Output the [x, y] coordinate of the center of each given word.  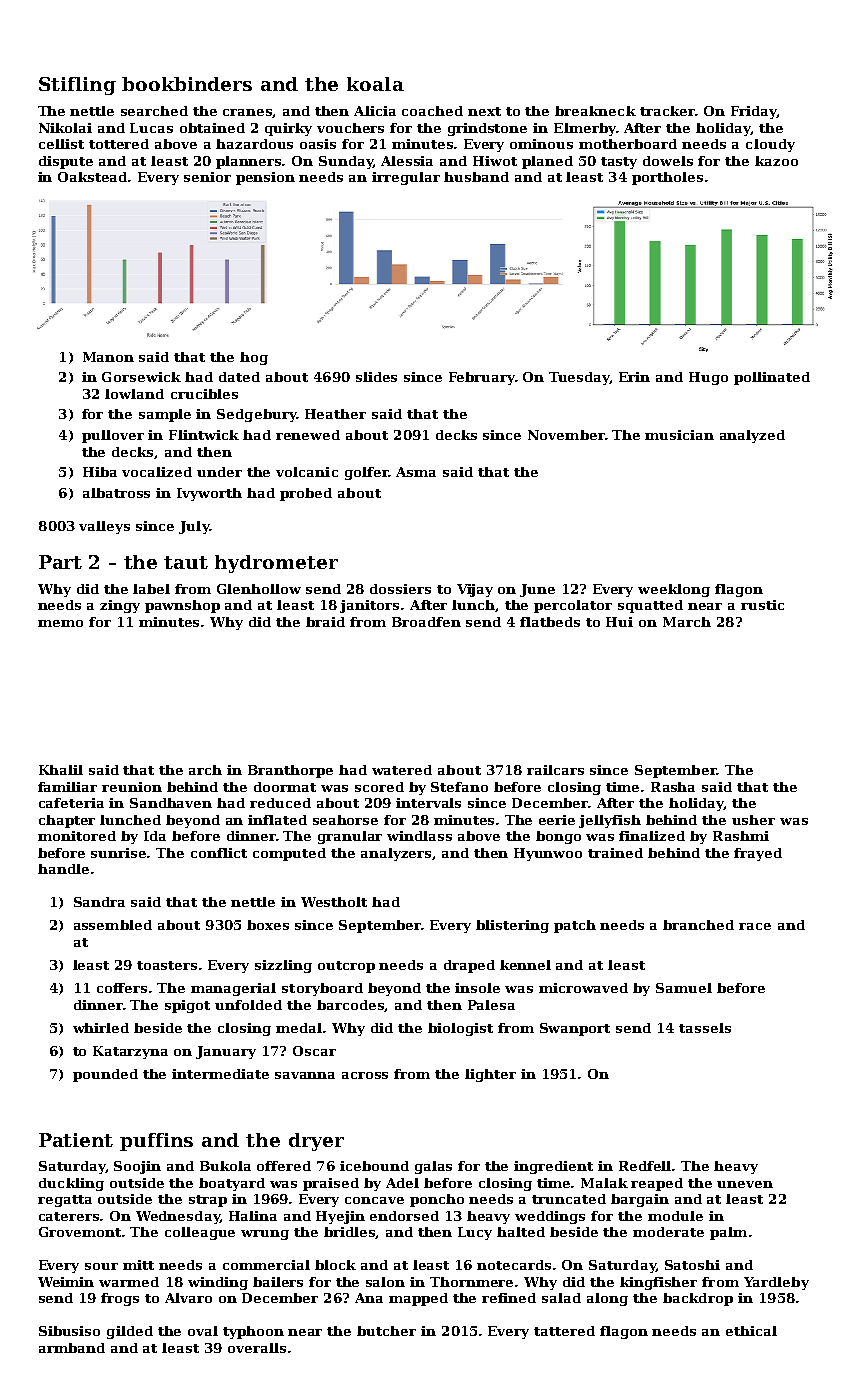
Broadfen [426, 622]
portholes [667, 178]
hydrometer [276, 564]
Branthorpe [290, 771]
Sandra [99, 902]
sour [101, 1266]
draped [469, 966]
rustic [762, 605]
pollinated [772, 378]
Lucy [475, 1233]
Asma [416, 472]
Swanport [575, 1029]
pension [265, 178]
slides [376, 377]
